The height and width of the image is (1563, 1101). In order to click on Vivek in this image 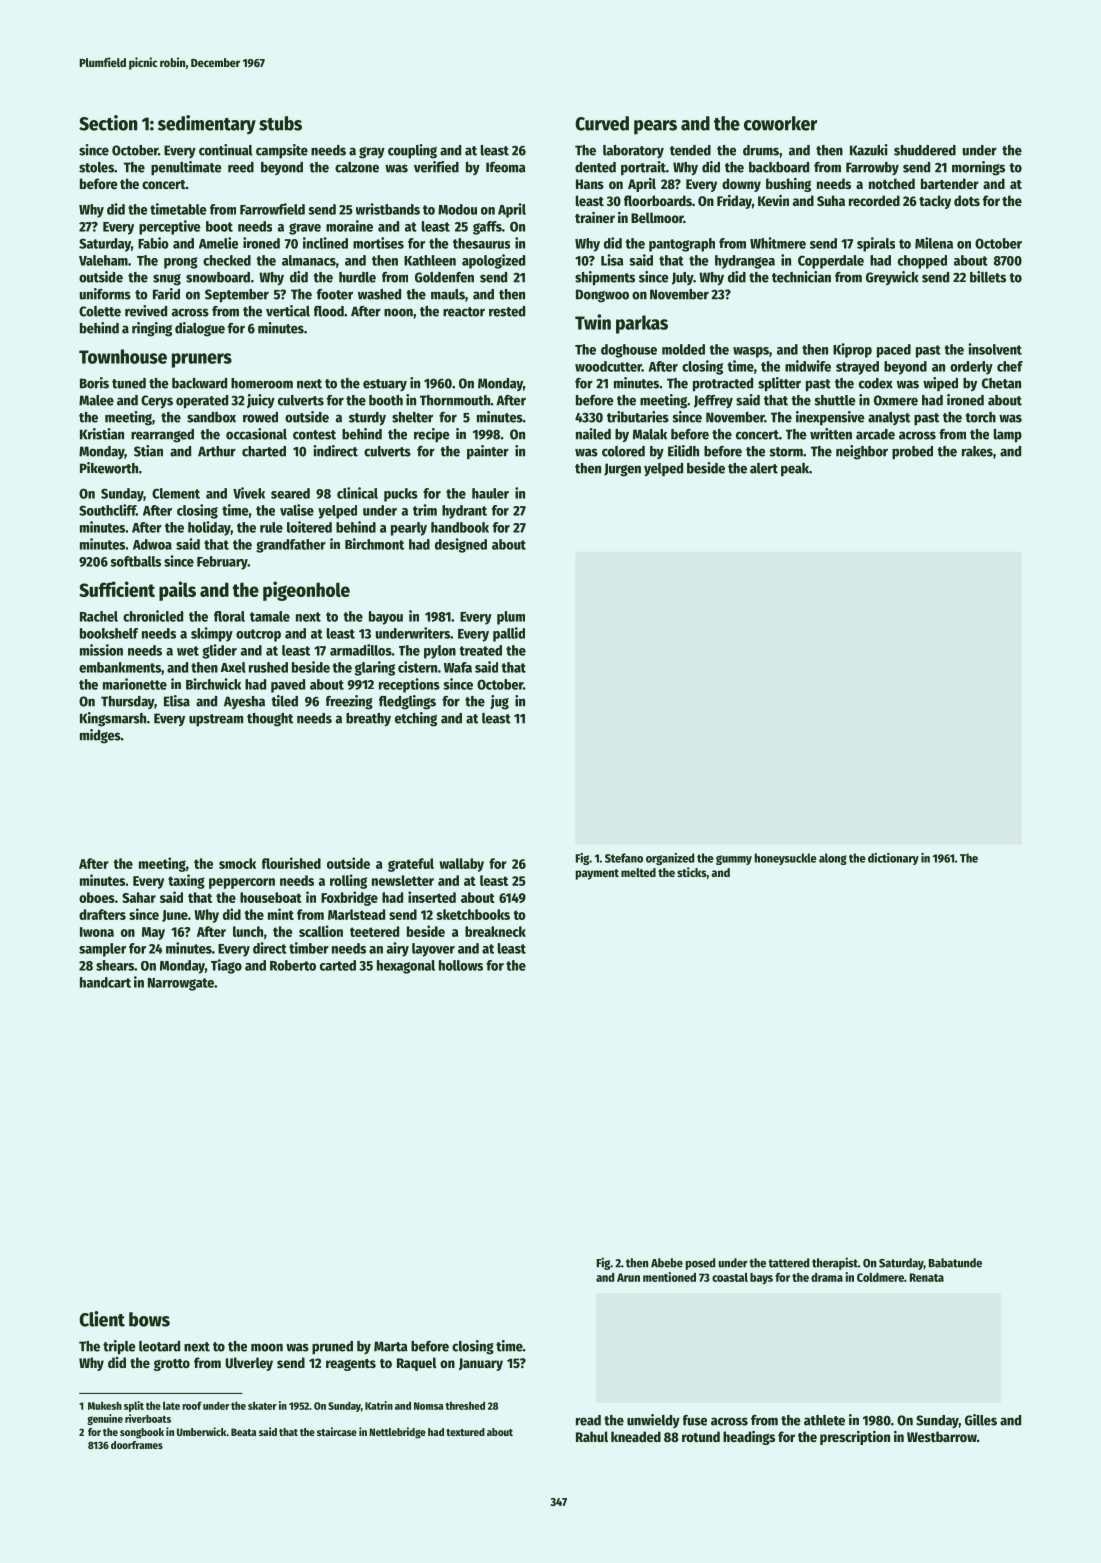, I will do `click(249, 493)`.
